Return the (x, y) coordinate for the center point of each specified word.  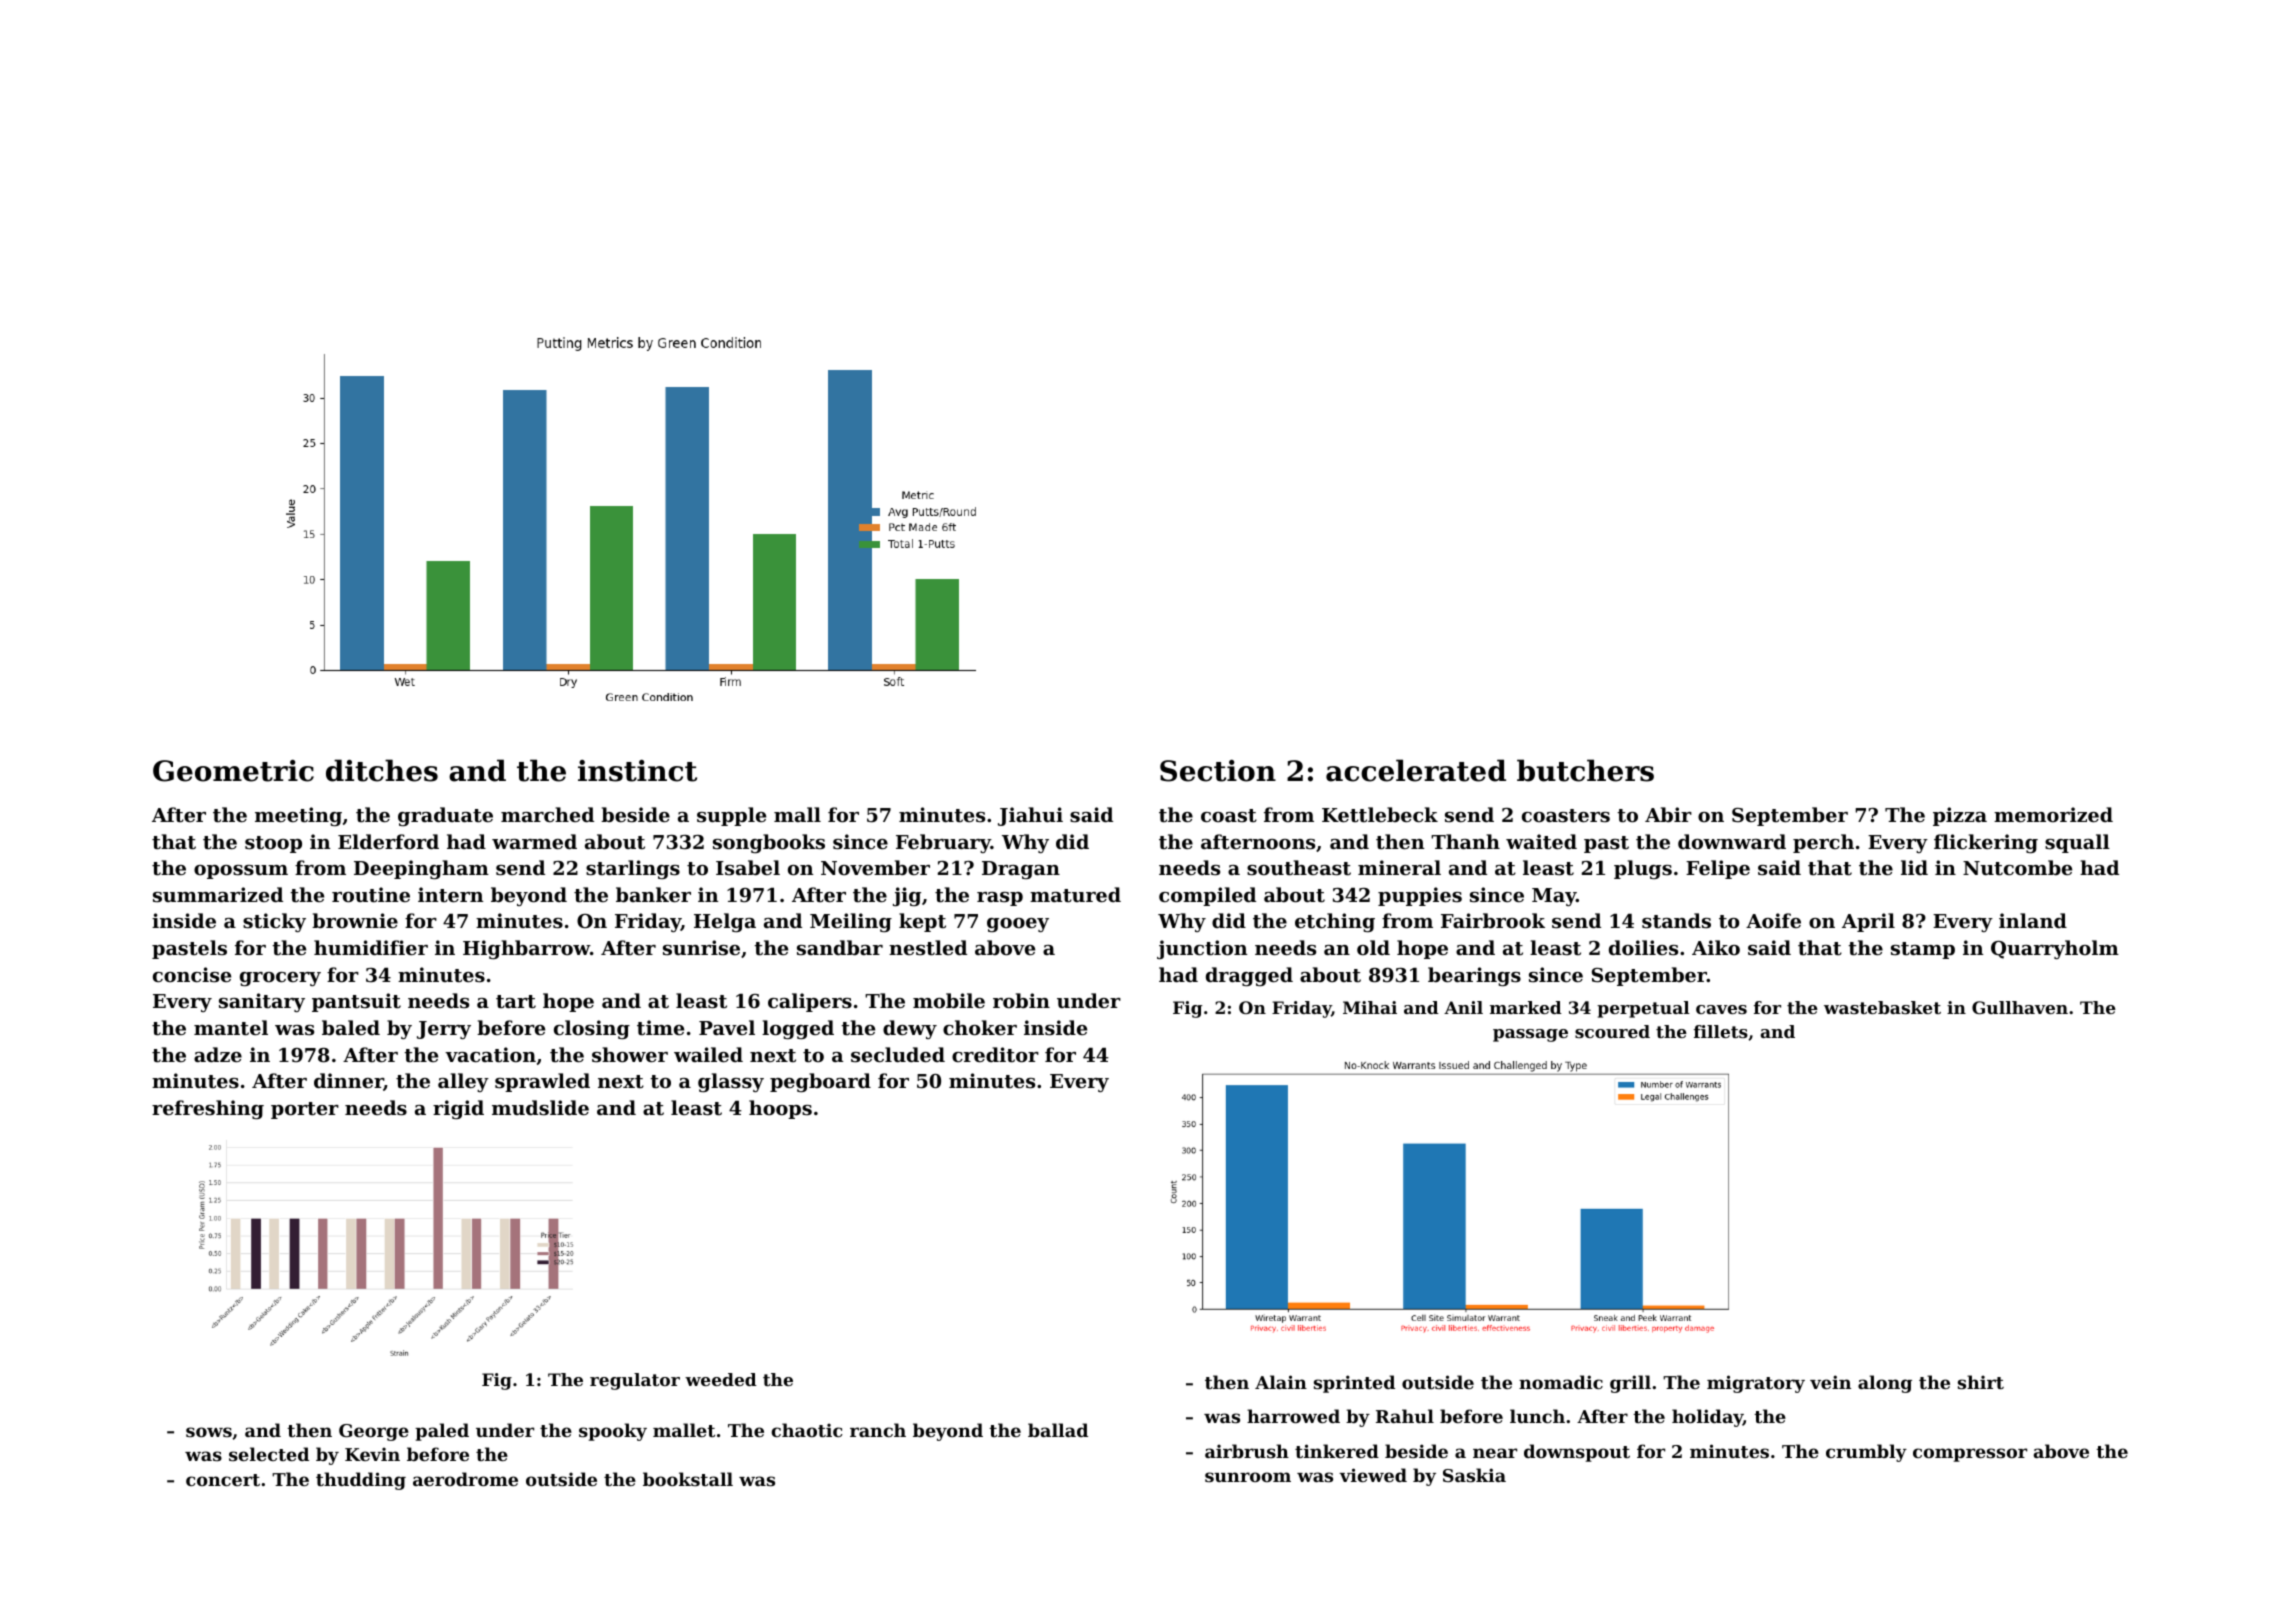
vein (1830, 1382)
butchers (1585, 770)
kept (922, 922)
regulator (635, 1381)
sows (209, 1432)
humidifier (371, 947)
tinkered (1337, 1451)
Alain (1281, 1382)
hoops (780, 1109)
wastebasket (1882, 1007)
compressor (1970, 1455)
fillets (1721, 1031)
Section (1218, 771)
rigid (458, 1109)
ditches (382, 770)
